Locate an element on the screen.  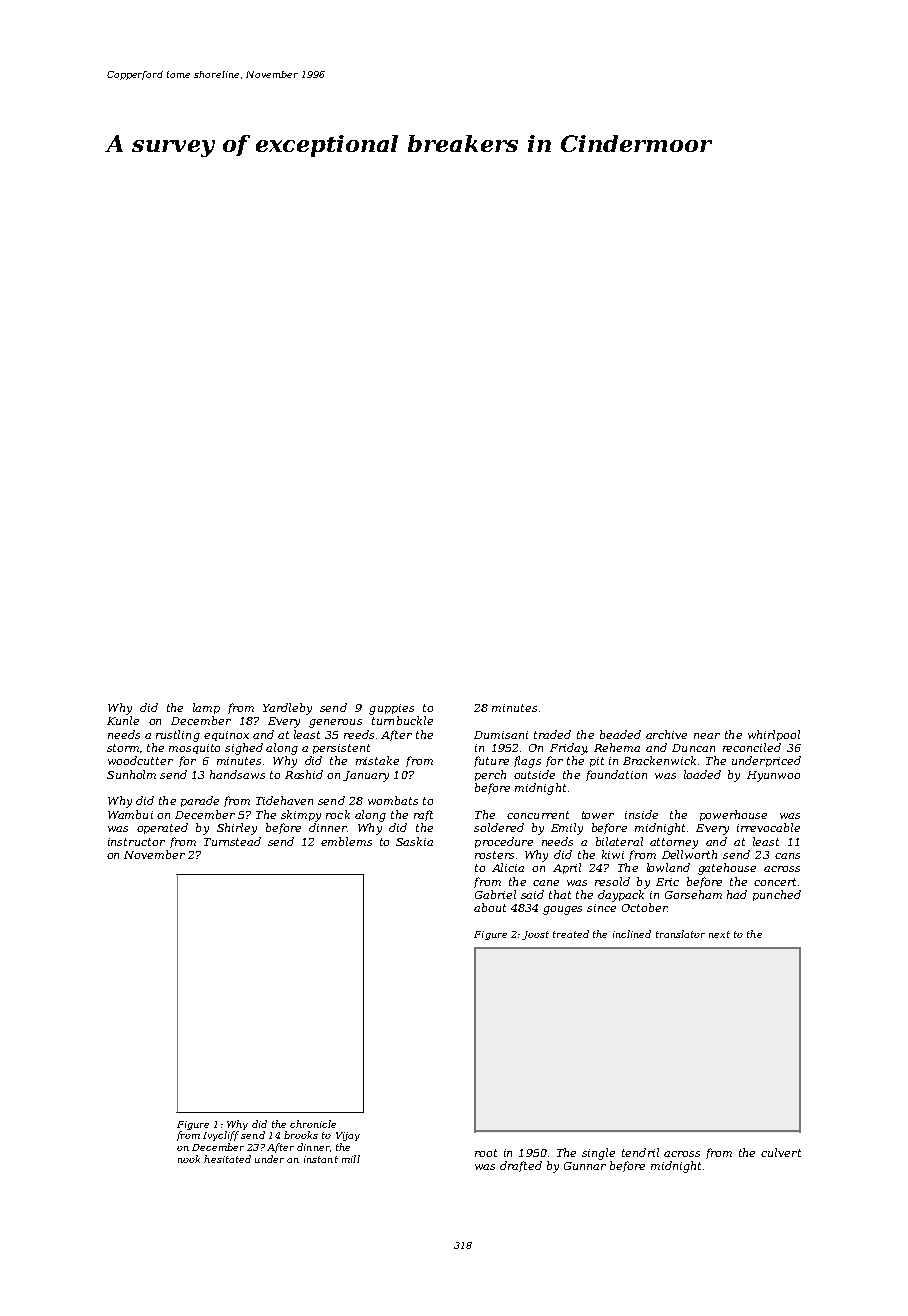
Saskia is located at coordinates (414, 841).
